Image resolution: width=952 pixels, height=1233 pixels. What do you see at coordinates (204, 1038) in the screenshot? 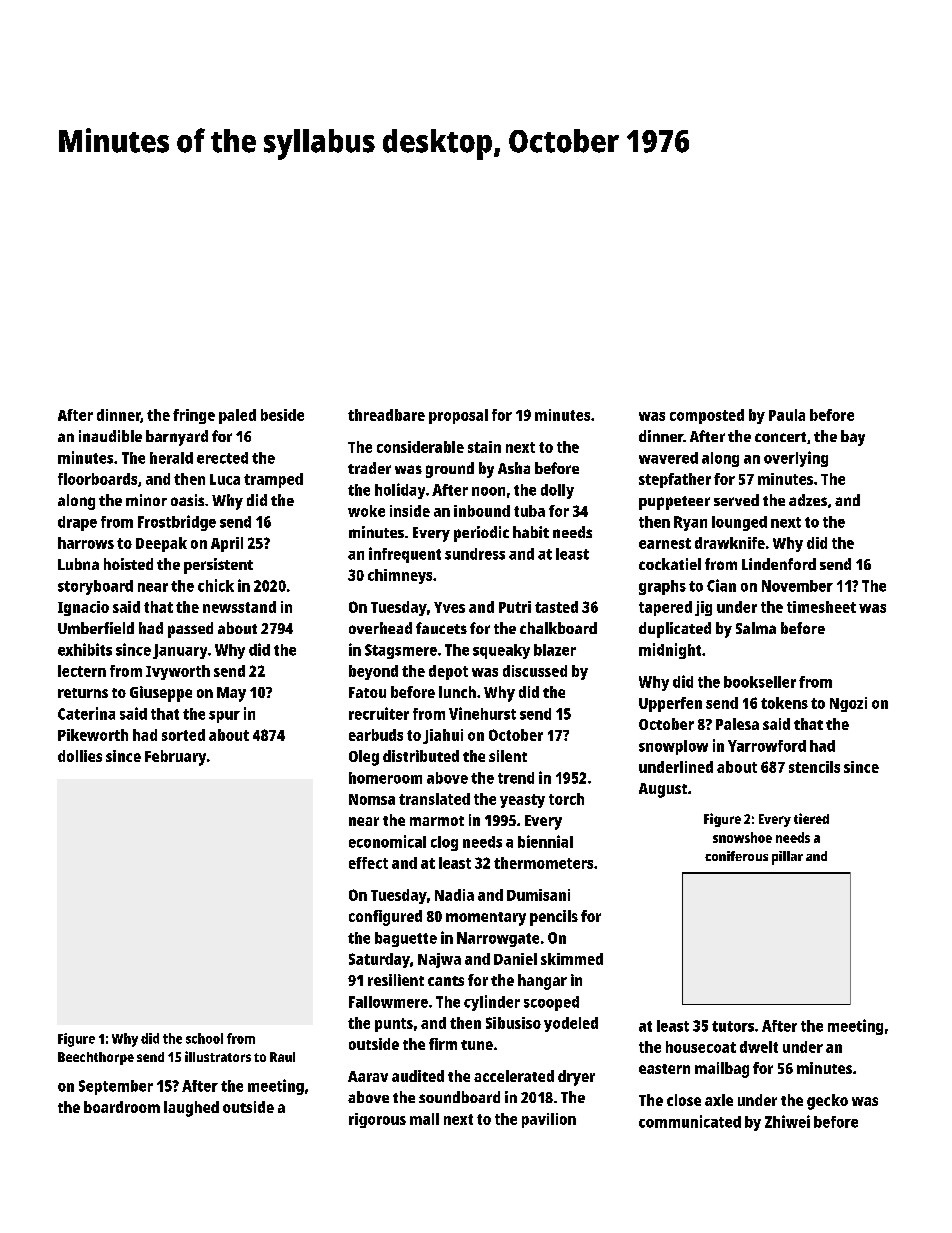
I see `school` at bounding box center [204, 1038].
